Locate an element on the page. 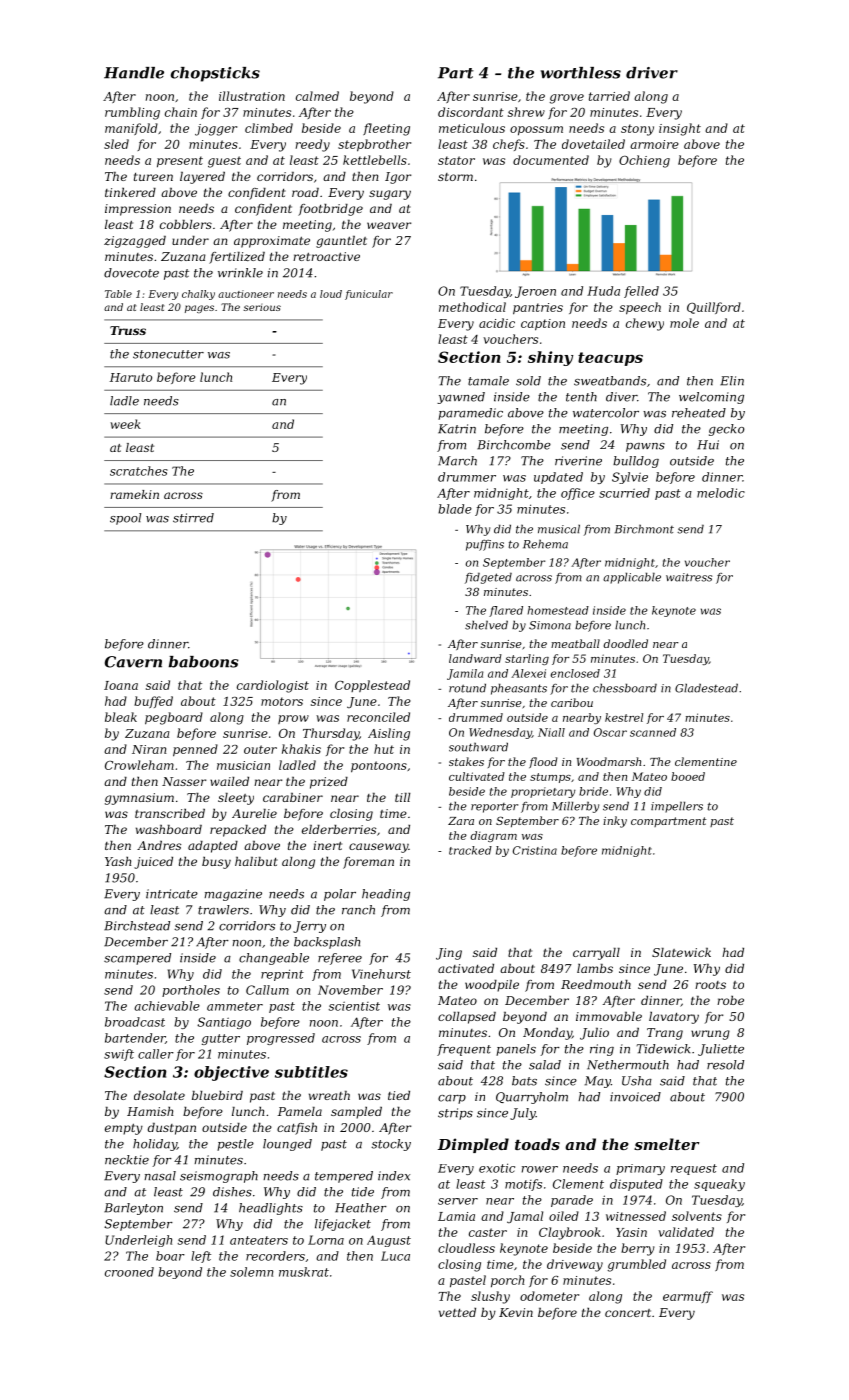 The width and height of the document is (849, 1400). driver is located at coordinates (652, 73).
